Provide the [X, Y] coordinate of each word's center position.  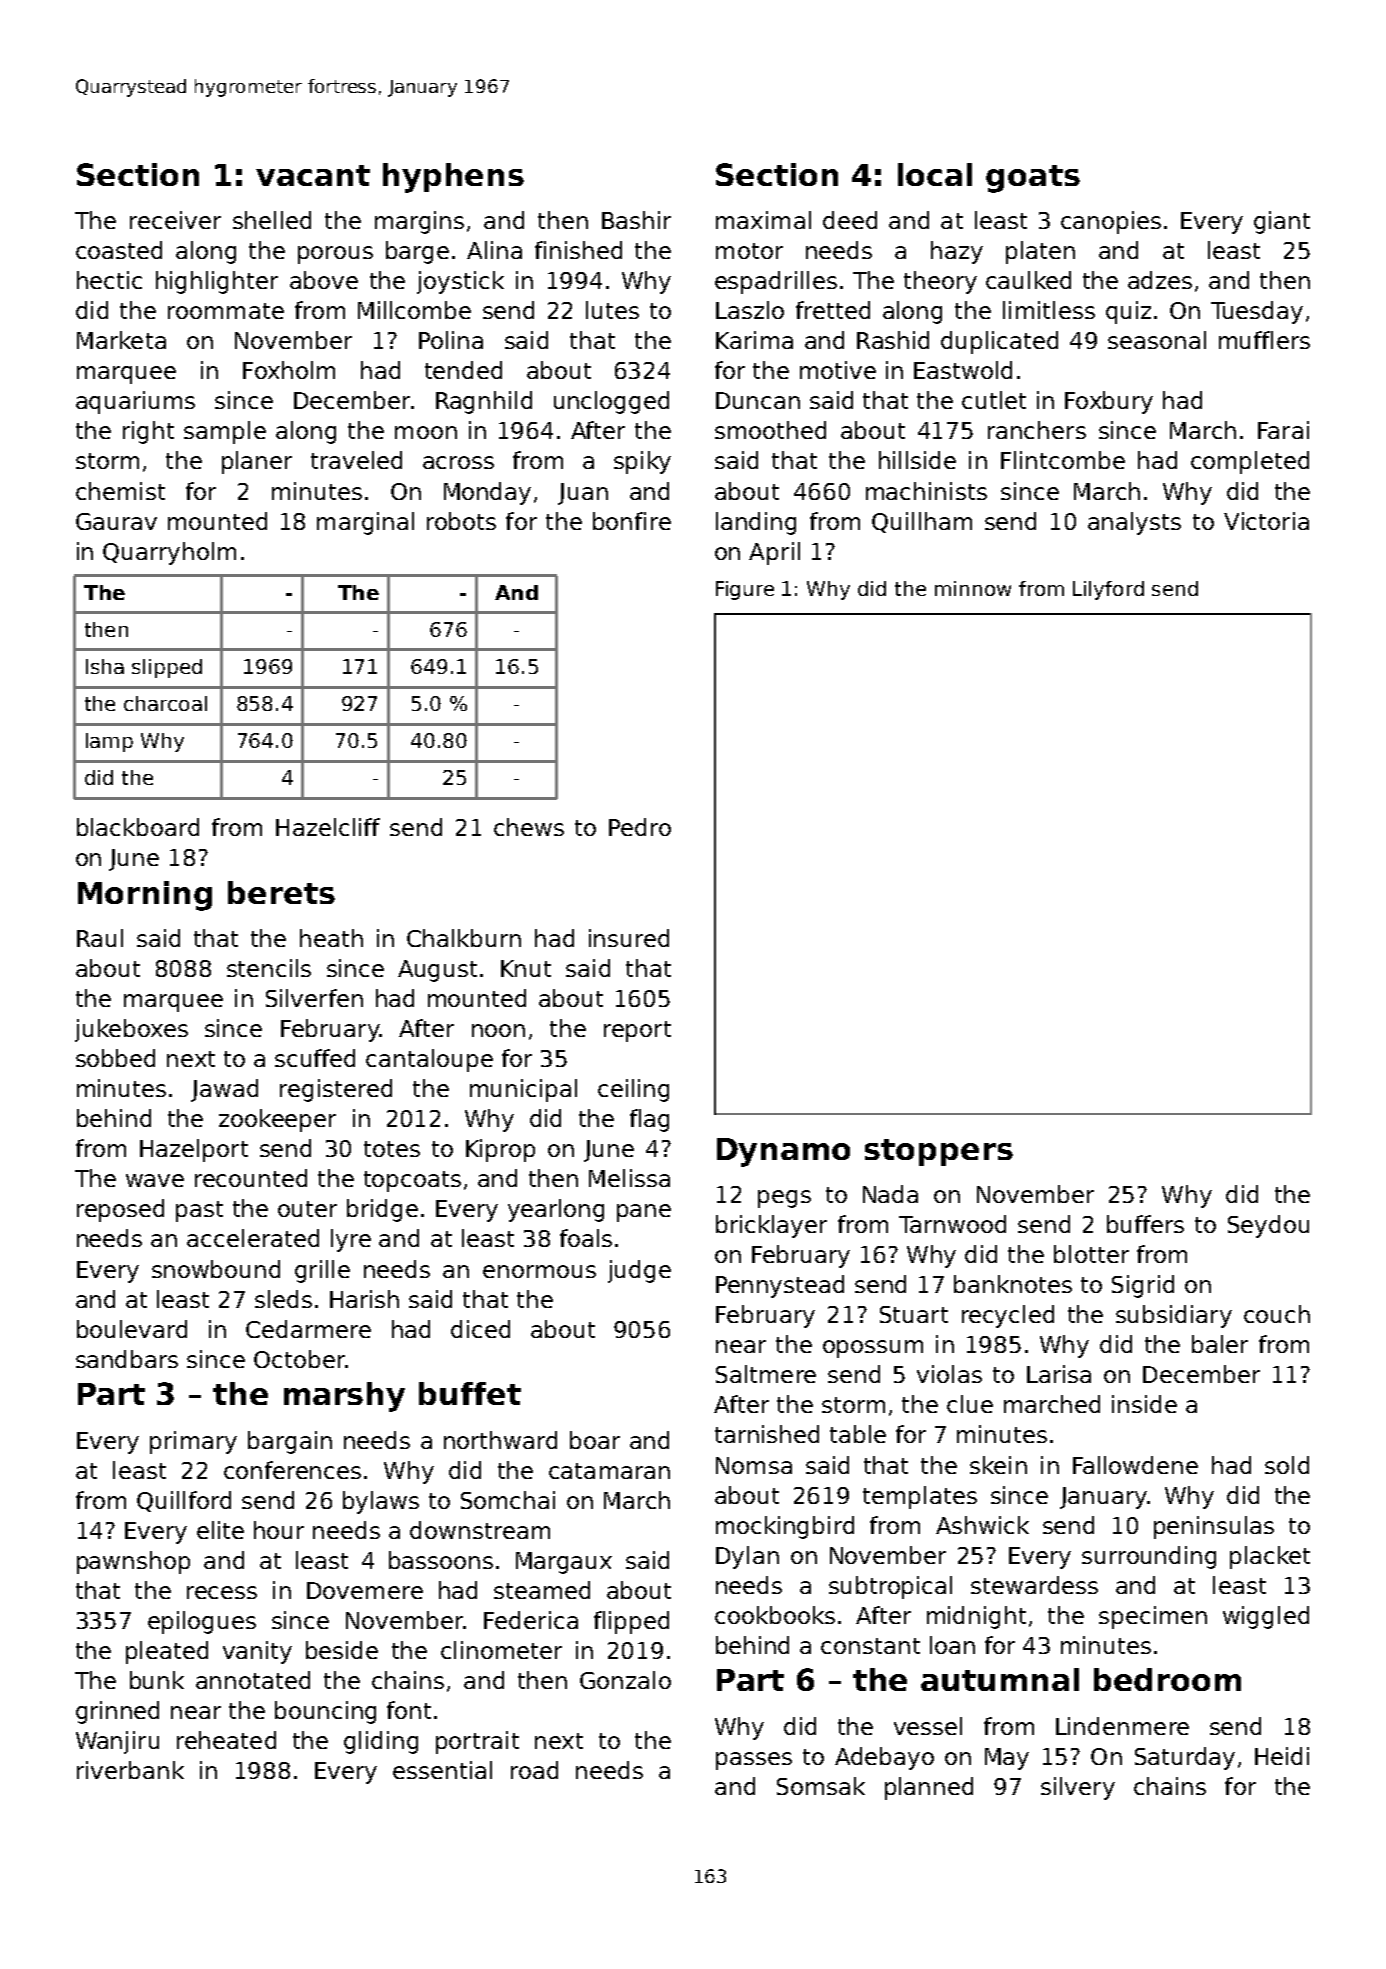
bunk [157, 1680]
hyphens [453, 178]
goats [1033, 179]
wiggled [1266, 1617]
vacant [313, 175]
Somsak [821, 1786]
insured [629, 938]
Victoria [1266, 521]
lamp [109, 742]
